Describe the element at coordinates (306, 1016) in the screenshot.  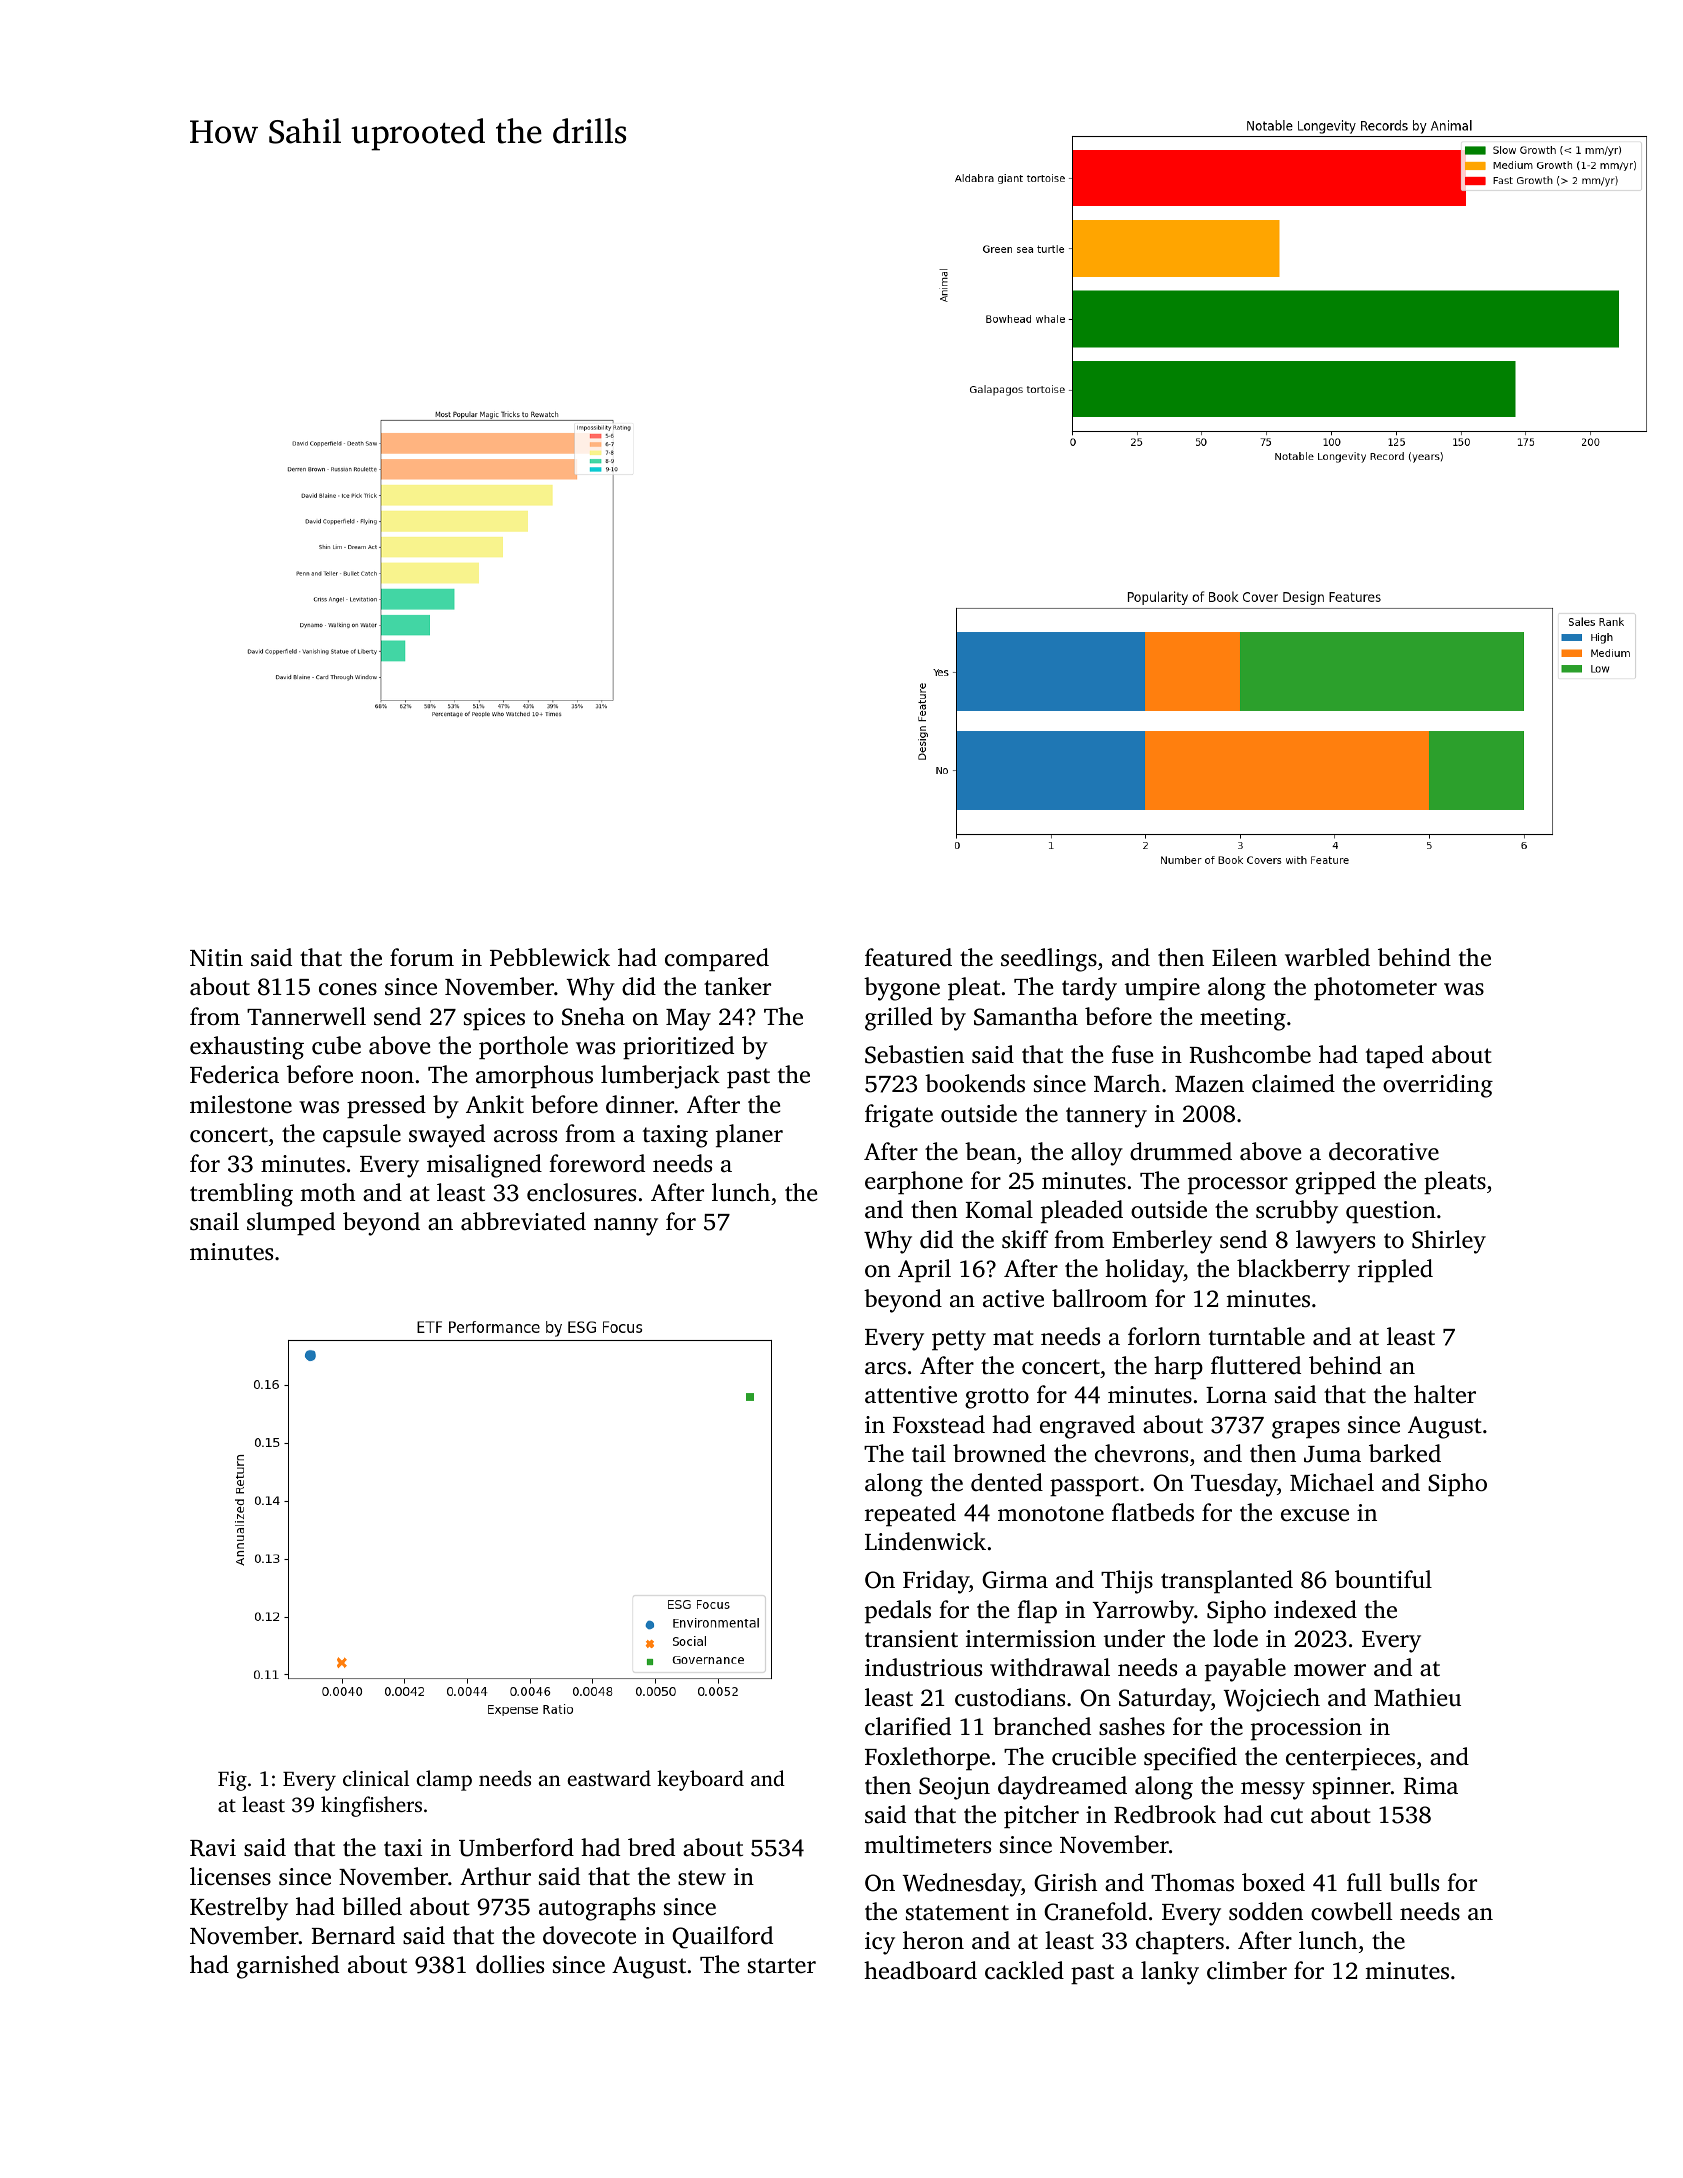
I see `Tannerwell` at that location.
